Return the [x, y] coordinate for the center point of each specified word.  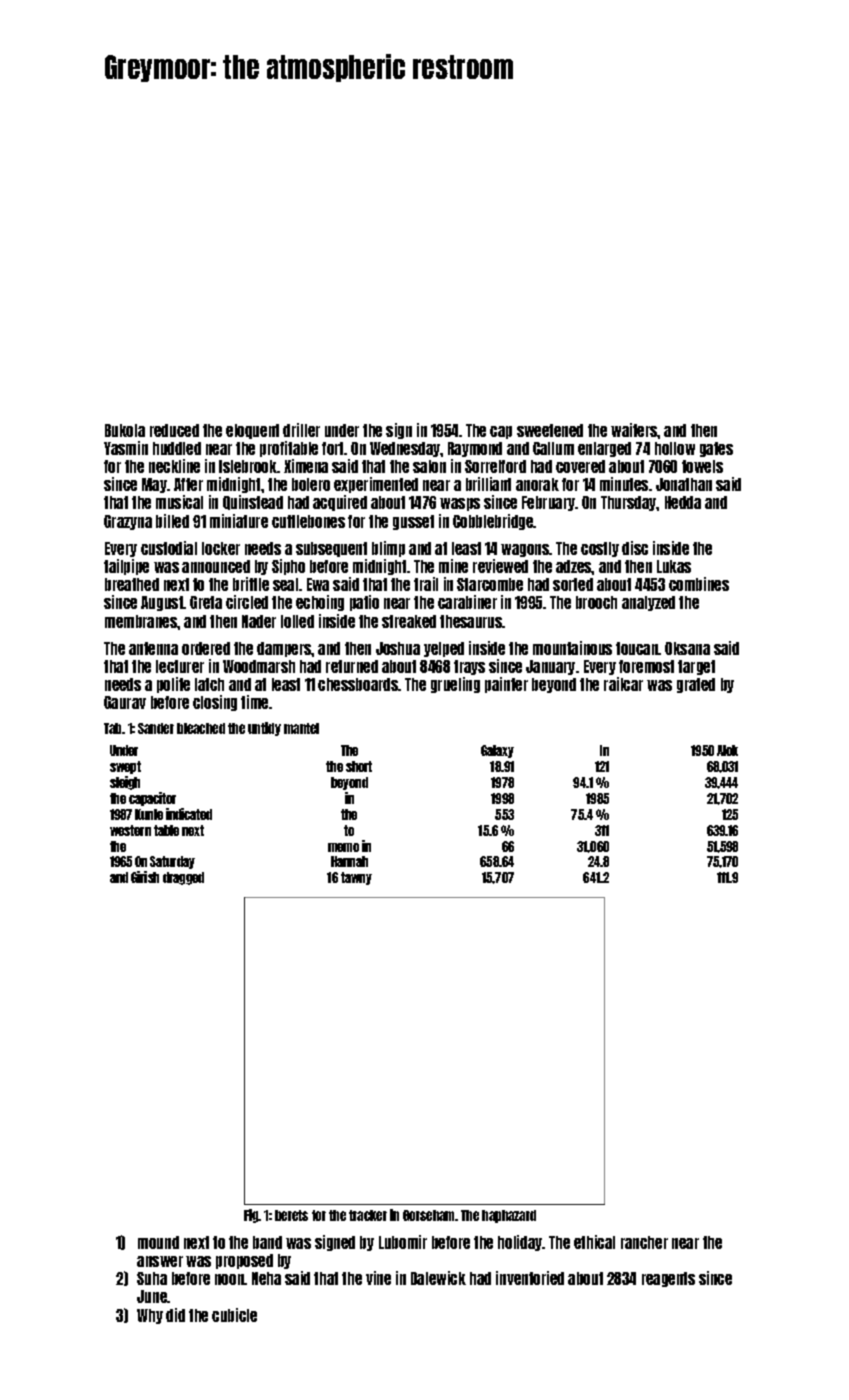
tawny [356, 878]
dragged [183, 878]
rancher [644, 1242]
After [188, 484]
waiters [634, 430]
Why [150, 1316]
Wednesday [405, 449]
